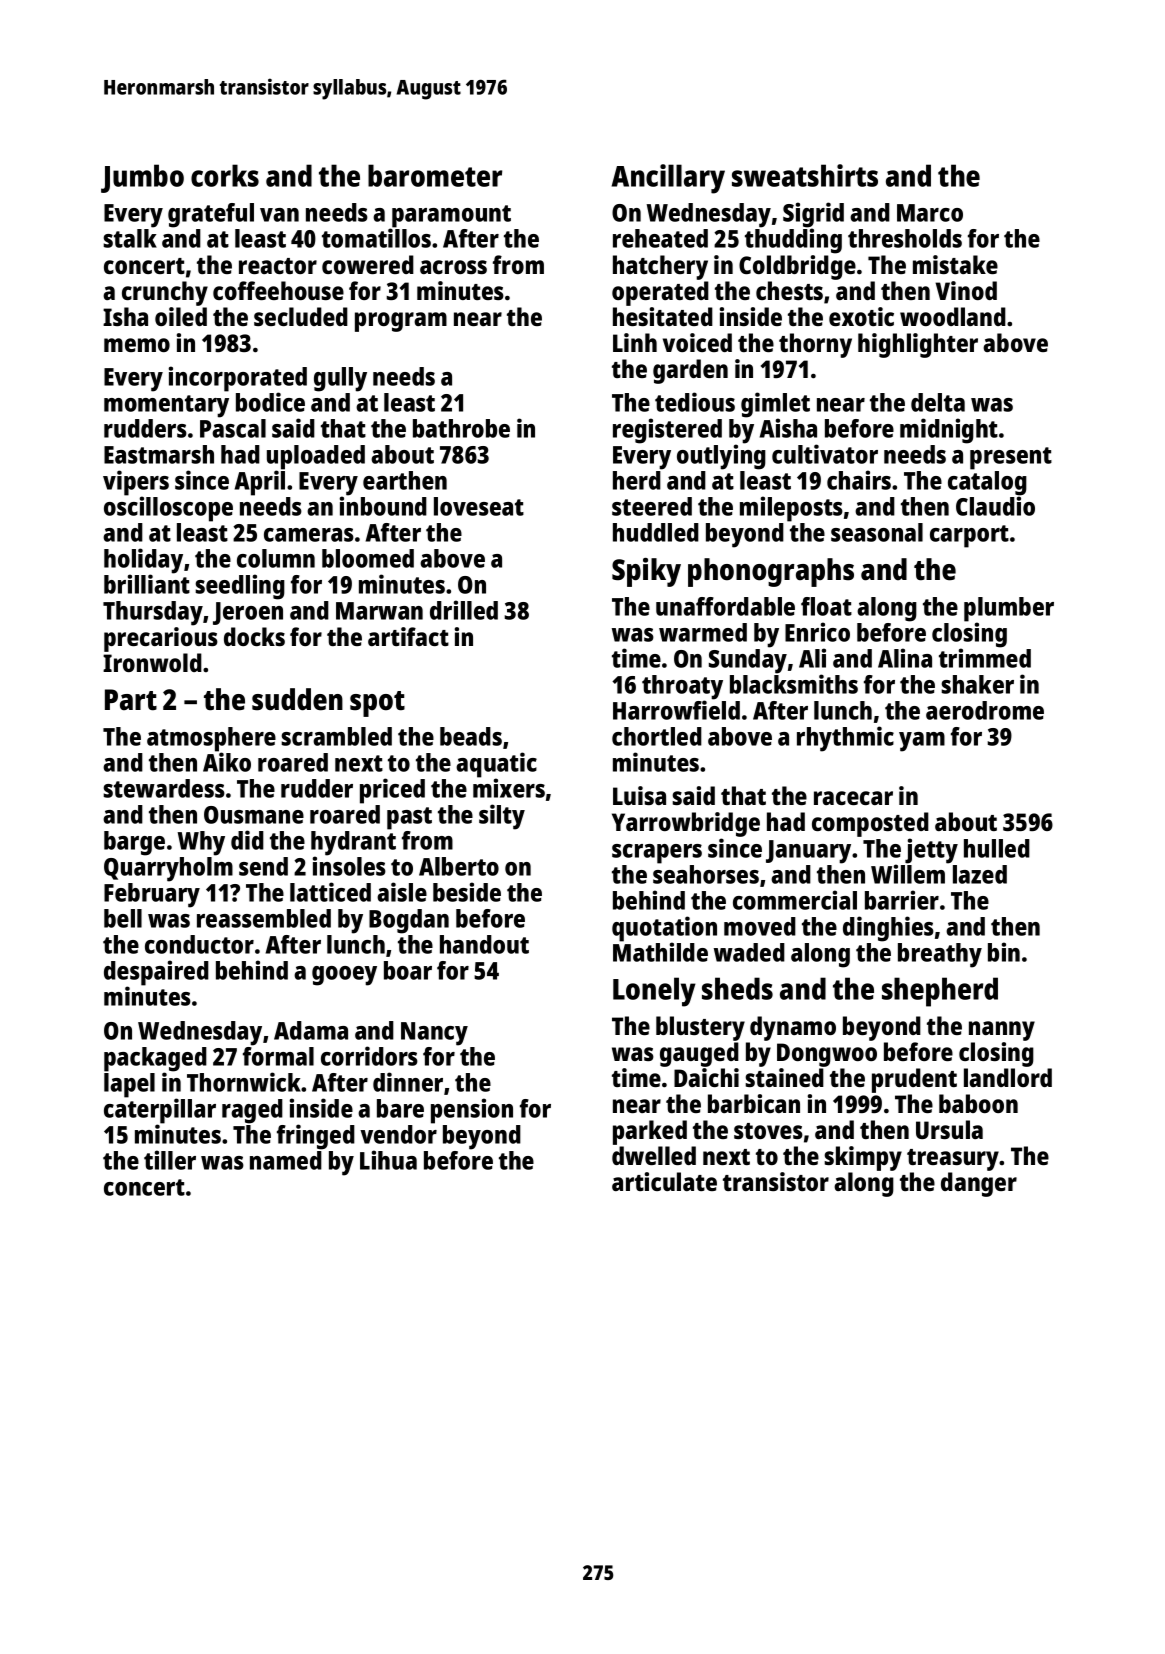 The height and width of the screenshot is (1654, 1165). I want to click on pension, so click(472, 1111).
